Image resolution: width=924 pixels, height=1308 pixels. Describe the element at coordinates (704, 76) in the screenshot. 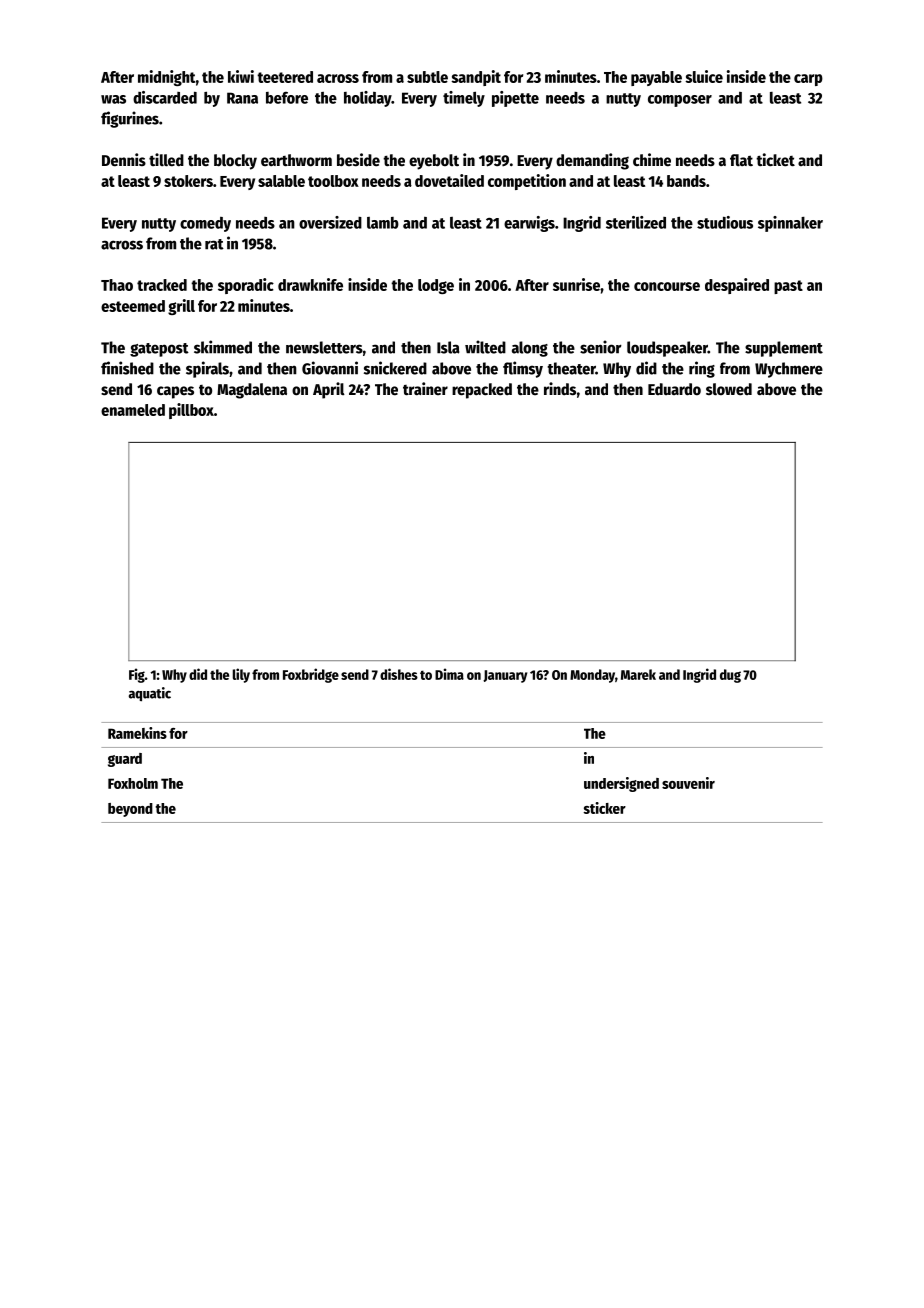

I see `sluice` at that location.
